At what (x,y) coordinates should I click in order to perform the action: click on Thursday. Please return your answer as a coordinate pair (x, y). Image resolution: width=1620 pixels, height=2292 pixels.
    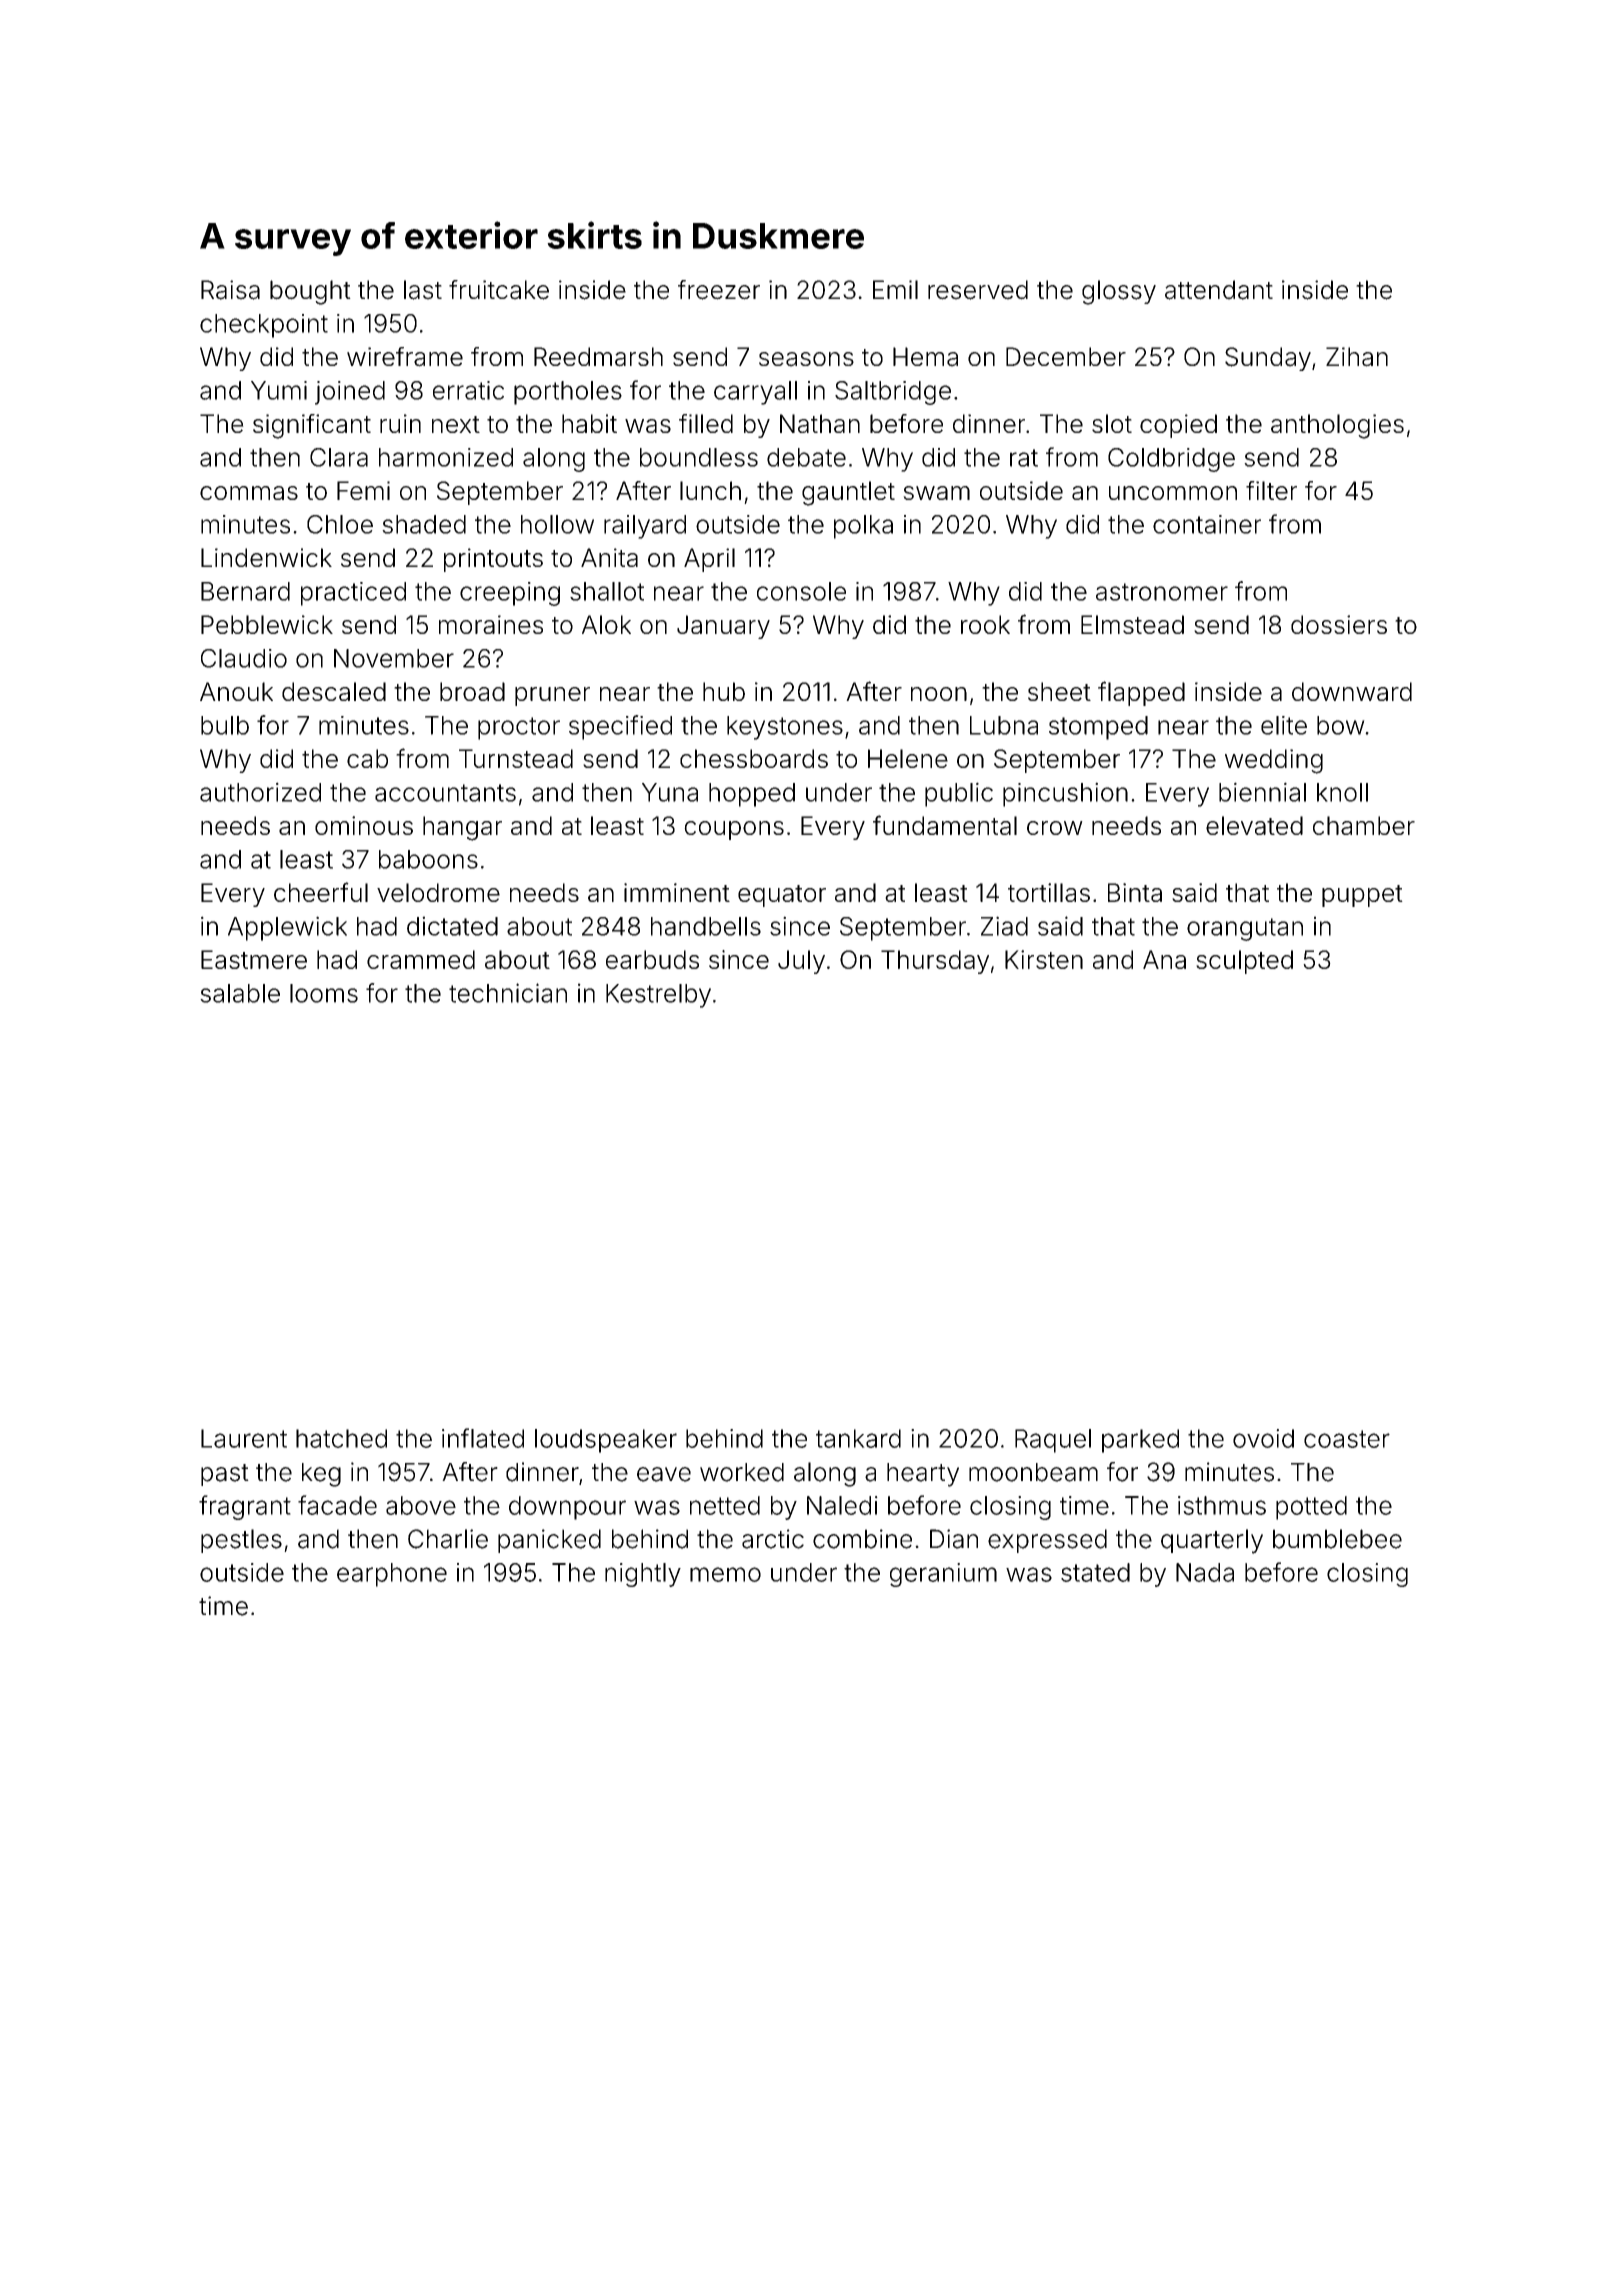
    Looking at the image, I should click on (935, 962).
